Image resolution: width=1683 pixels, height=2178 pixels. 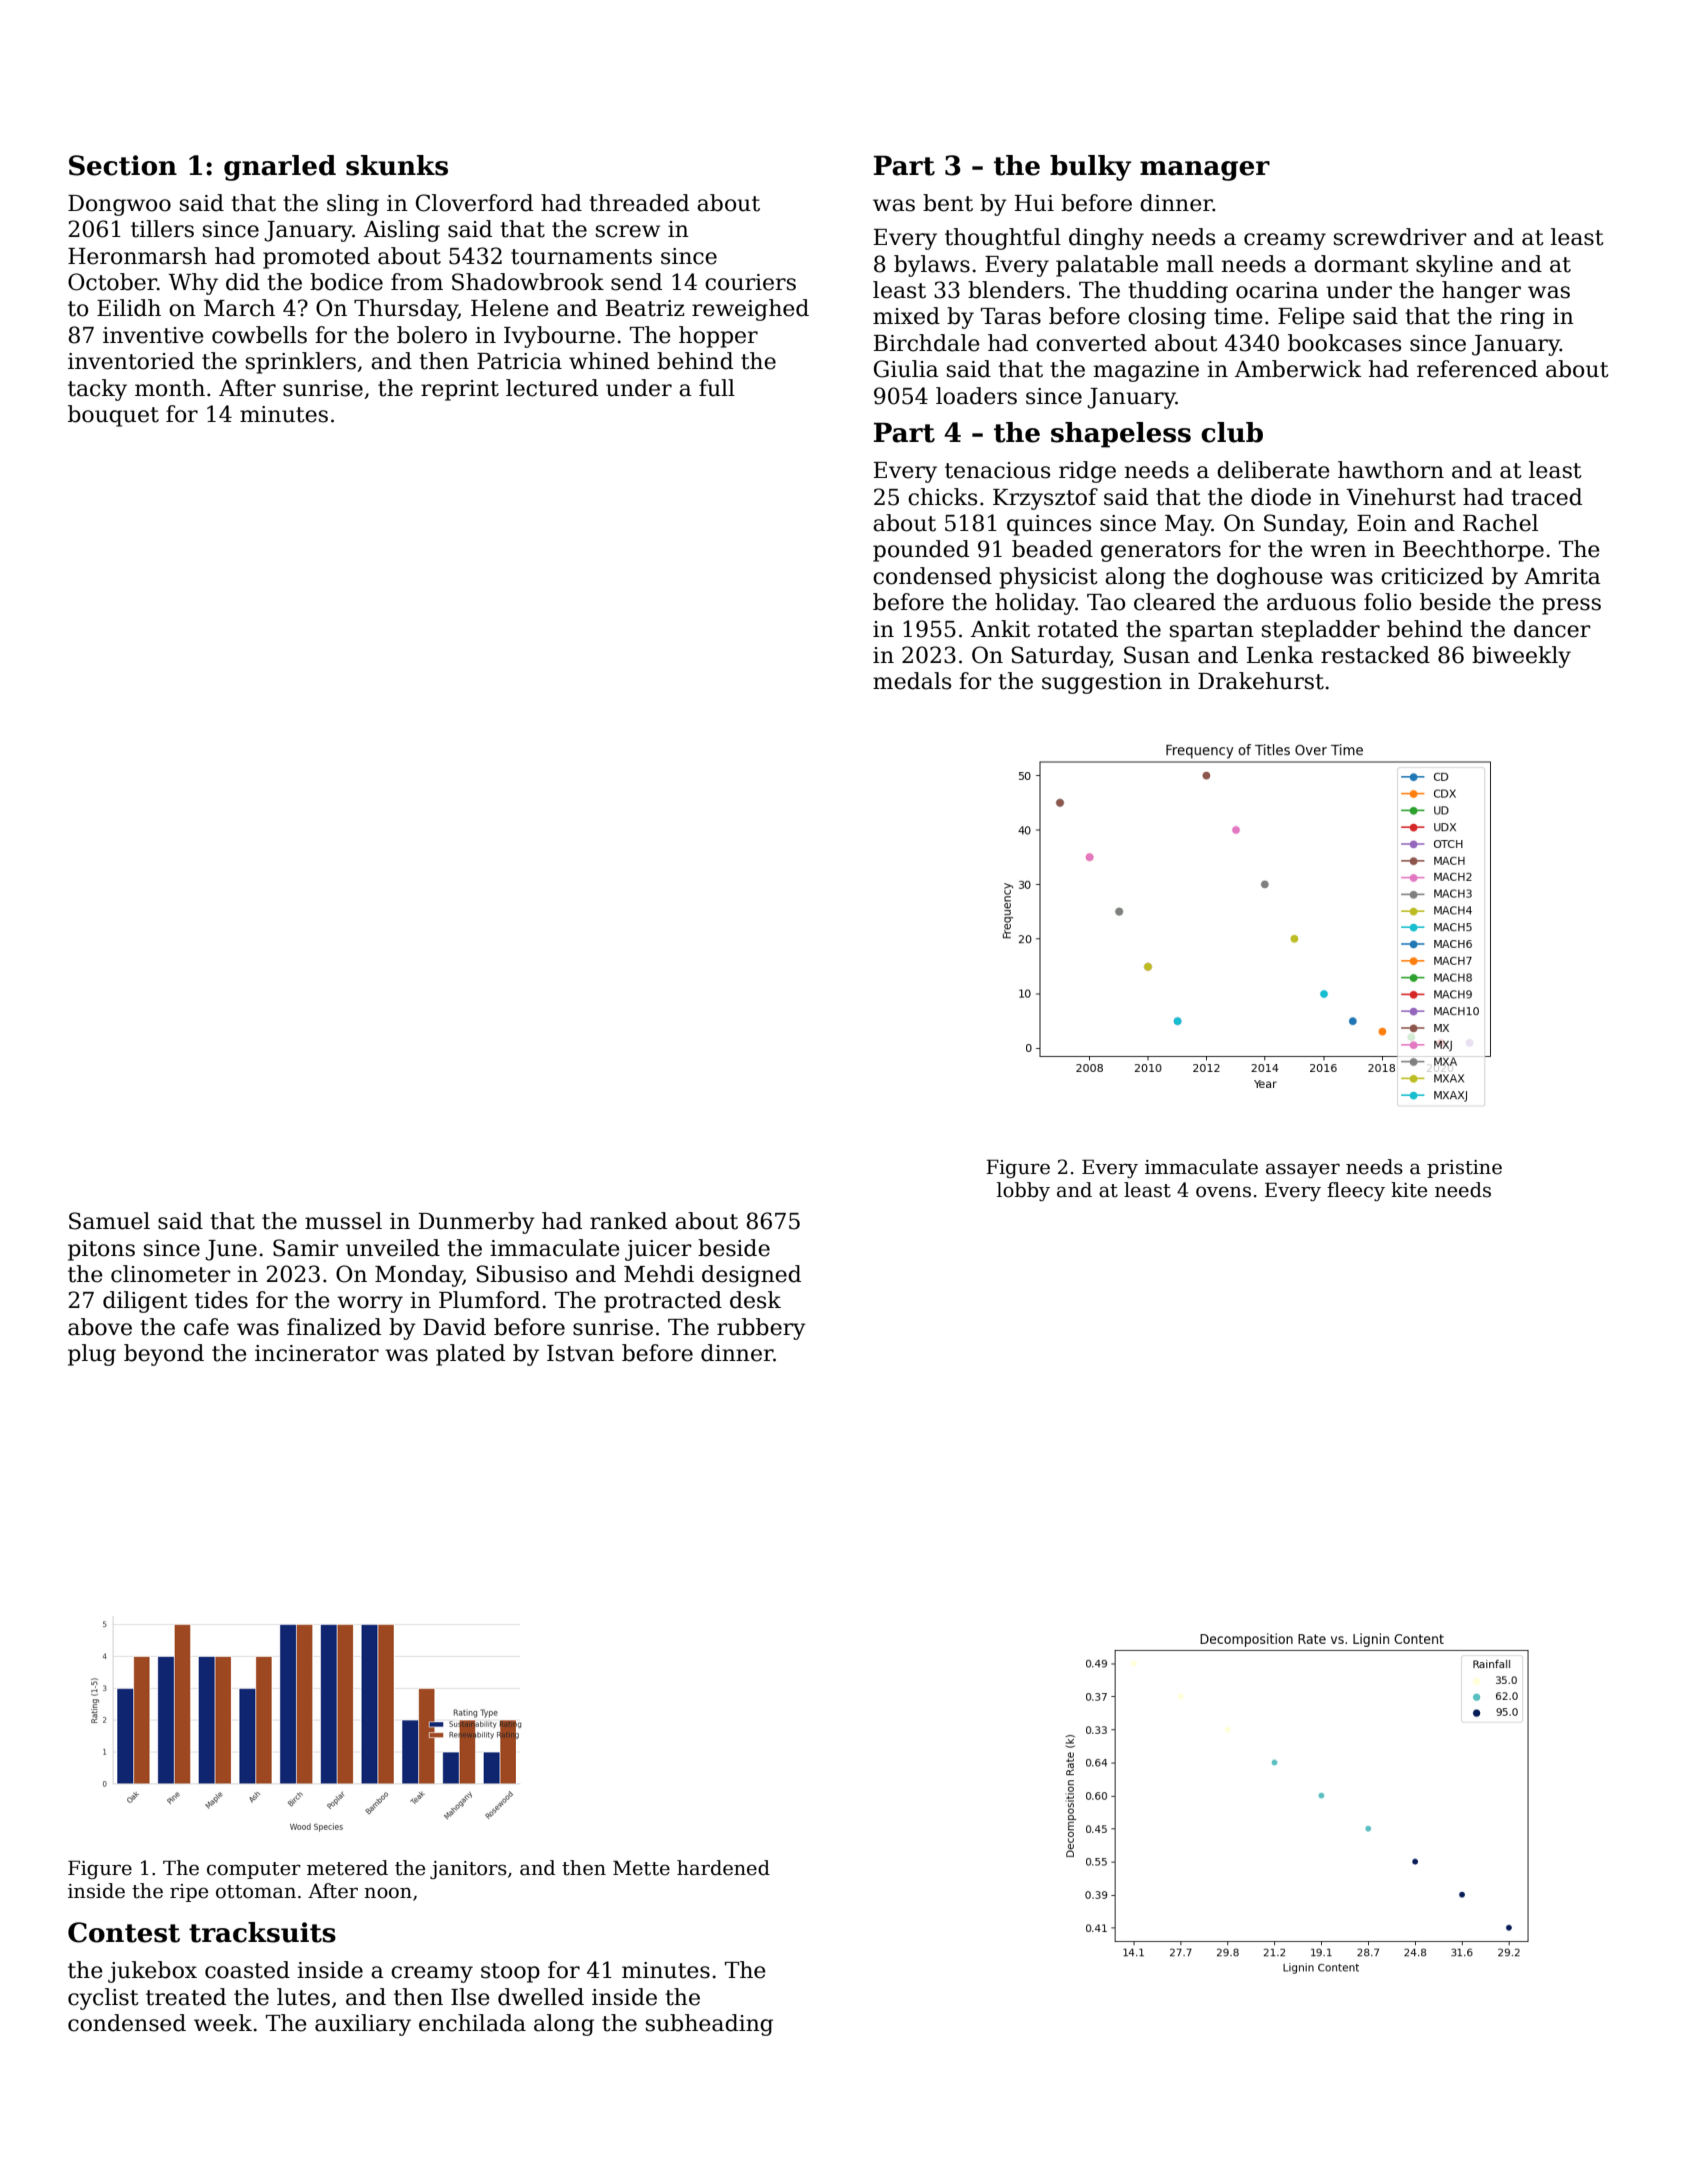 I want to click on pounded, so click(x=921, y=551).
